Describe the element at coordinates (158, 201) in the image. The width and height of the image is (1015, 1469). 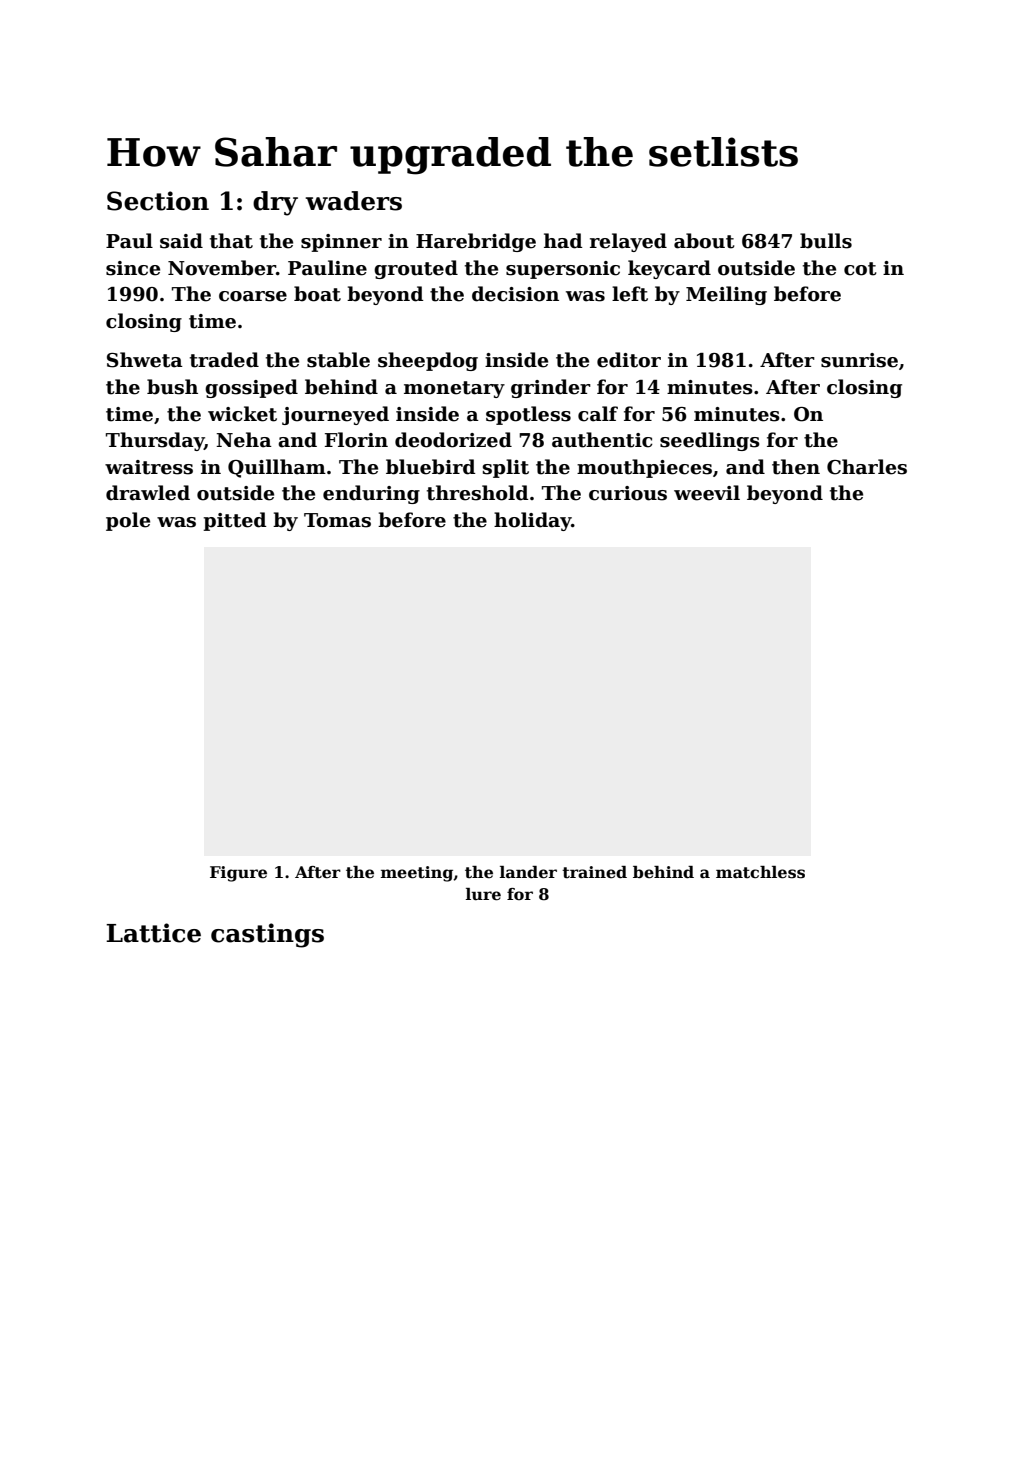
I see `Section` at that location.
